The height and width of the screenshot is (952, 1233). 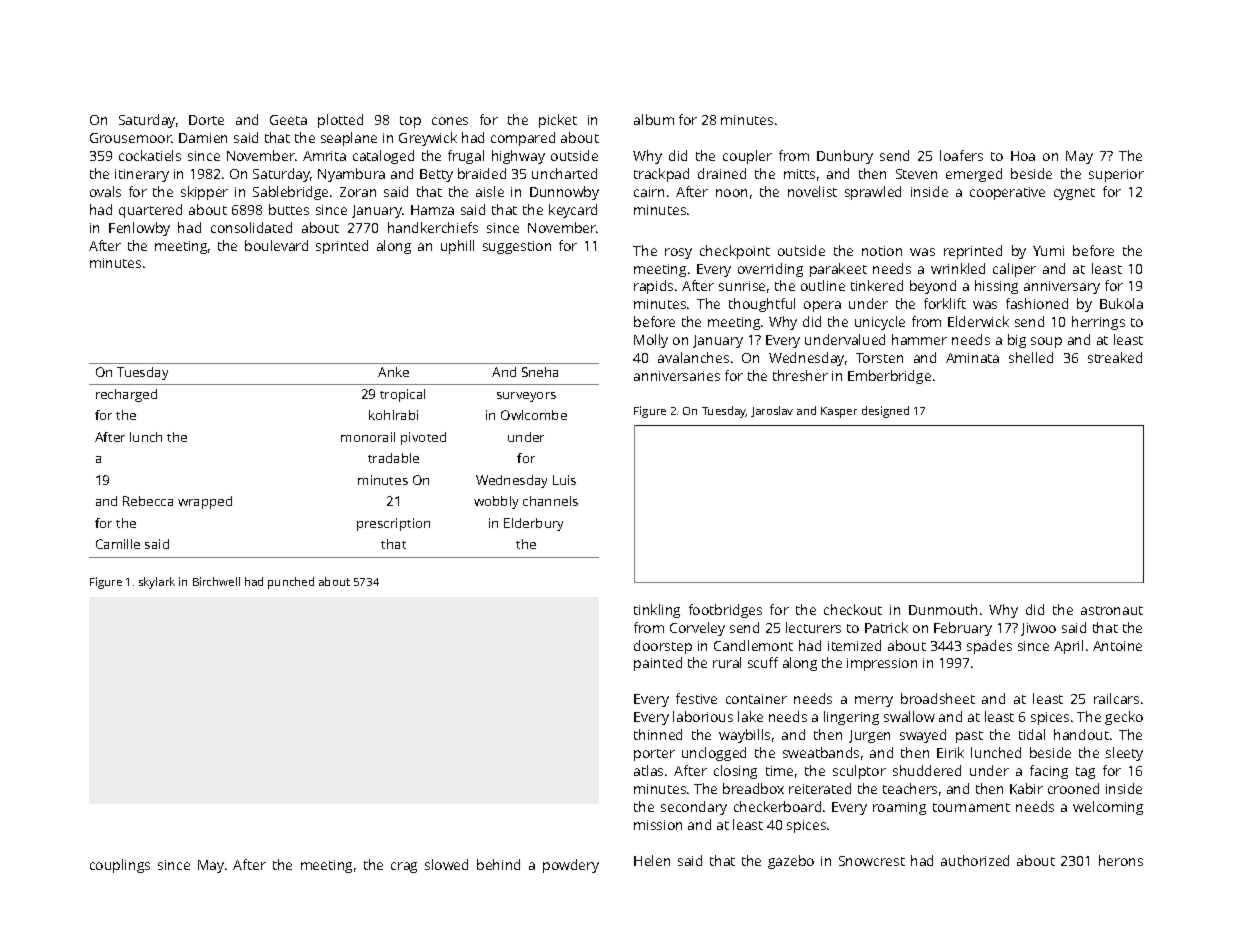 What do you see at coordinates (428, 139) in the screenshot?
I see `Greywick` at bounding box center [428, 139].
